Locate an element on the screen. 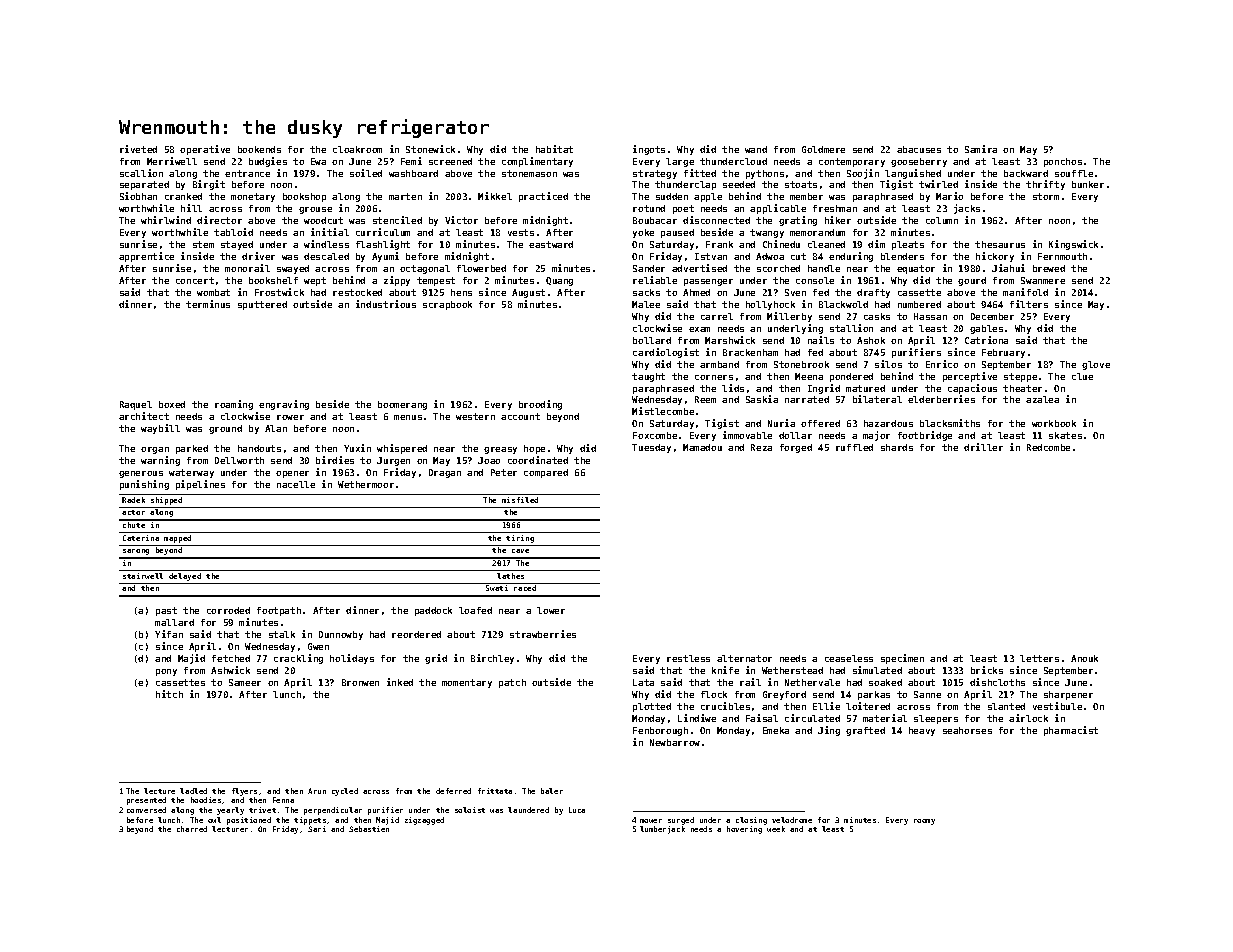  brooding is located at coordinates (540, 405).
